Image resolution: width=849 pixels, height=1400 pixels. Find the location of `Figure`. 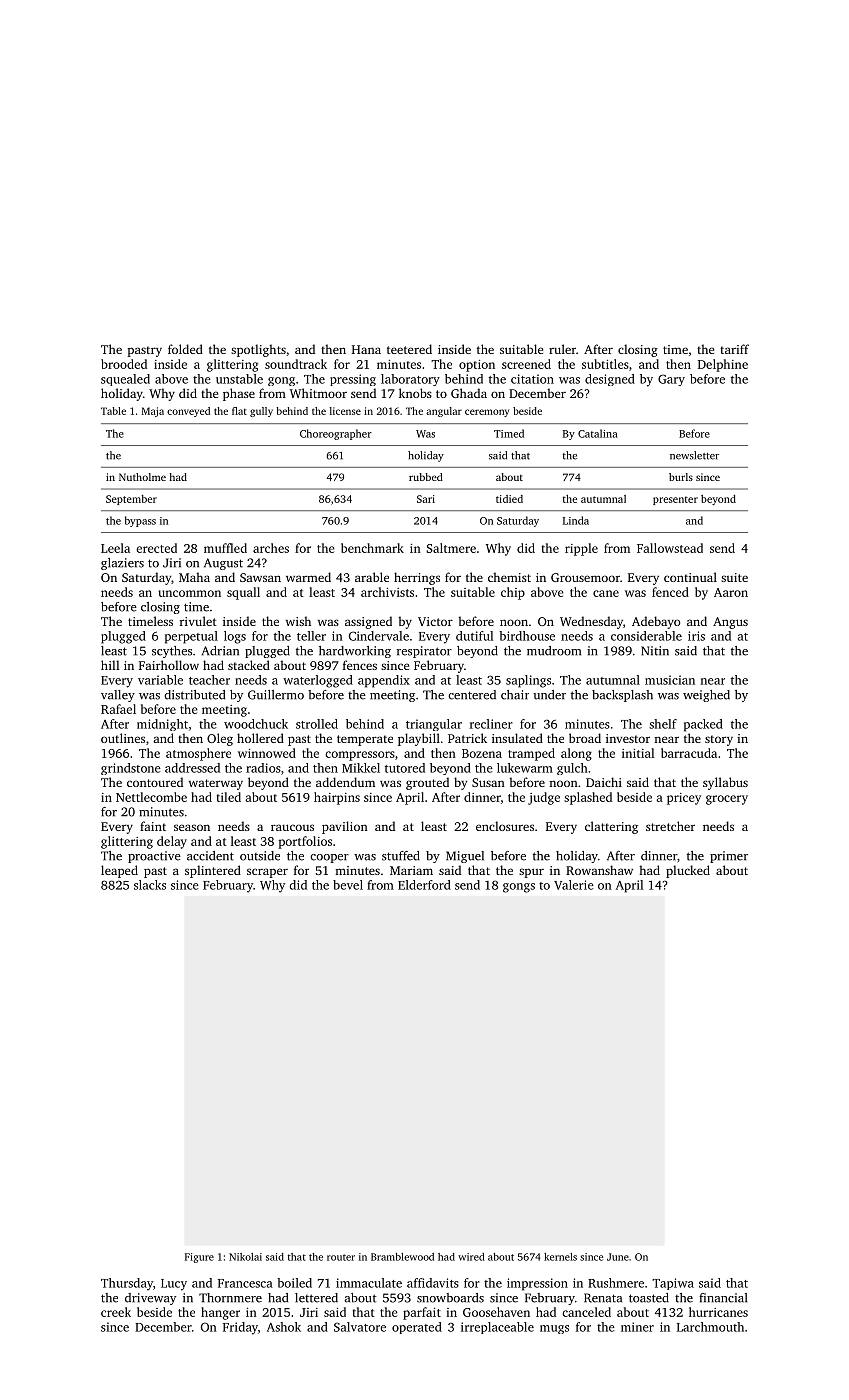

Figure is located at coordinates (199, 1258).
